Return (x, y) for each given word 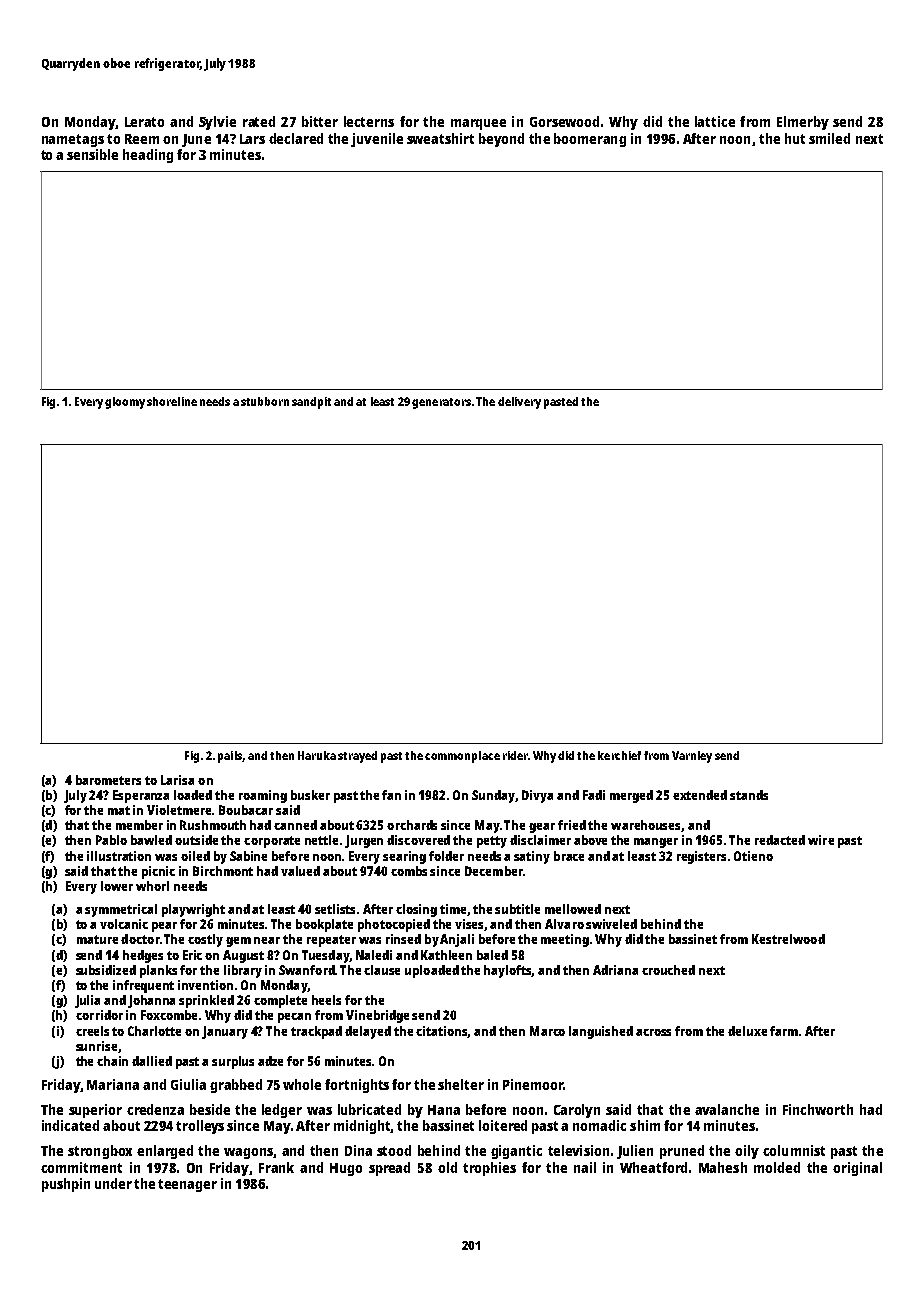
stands (749, 795)
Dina (358, 1150)
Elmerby (803, 123)
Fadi (594, 795)
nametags (73, 140)
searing (404, 857)
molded (777, 1167)
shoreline (172, 401)
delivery (519, 403)
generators (441, 403)
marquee (478, 124)
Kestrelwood (788, 939)
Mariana (113, 1084)
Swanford (307, 970)
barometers (108, 780)
